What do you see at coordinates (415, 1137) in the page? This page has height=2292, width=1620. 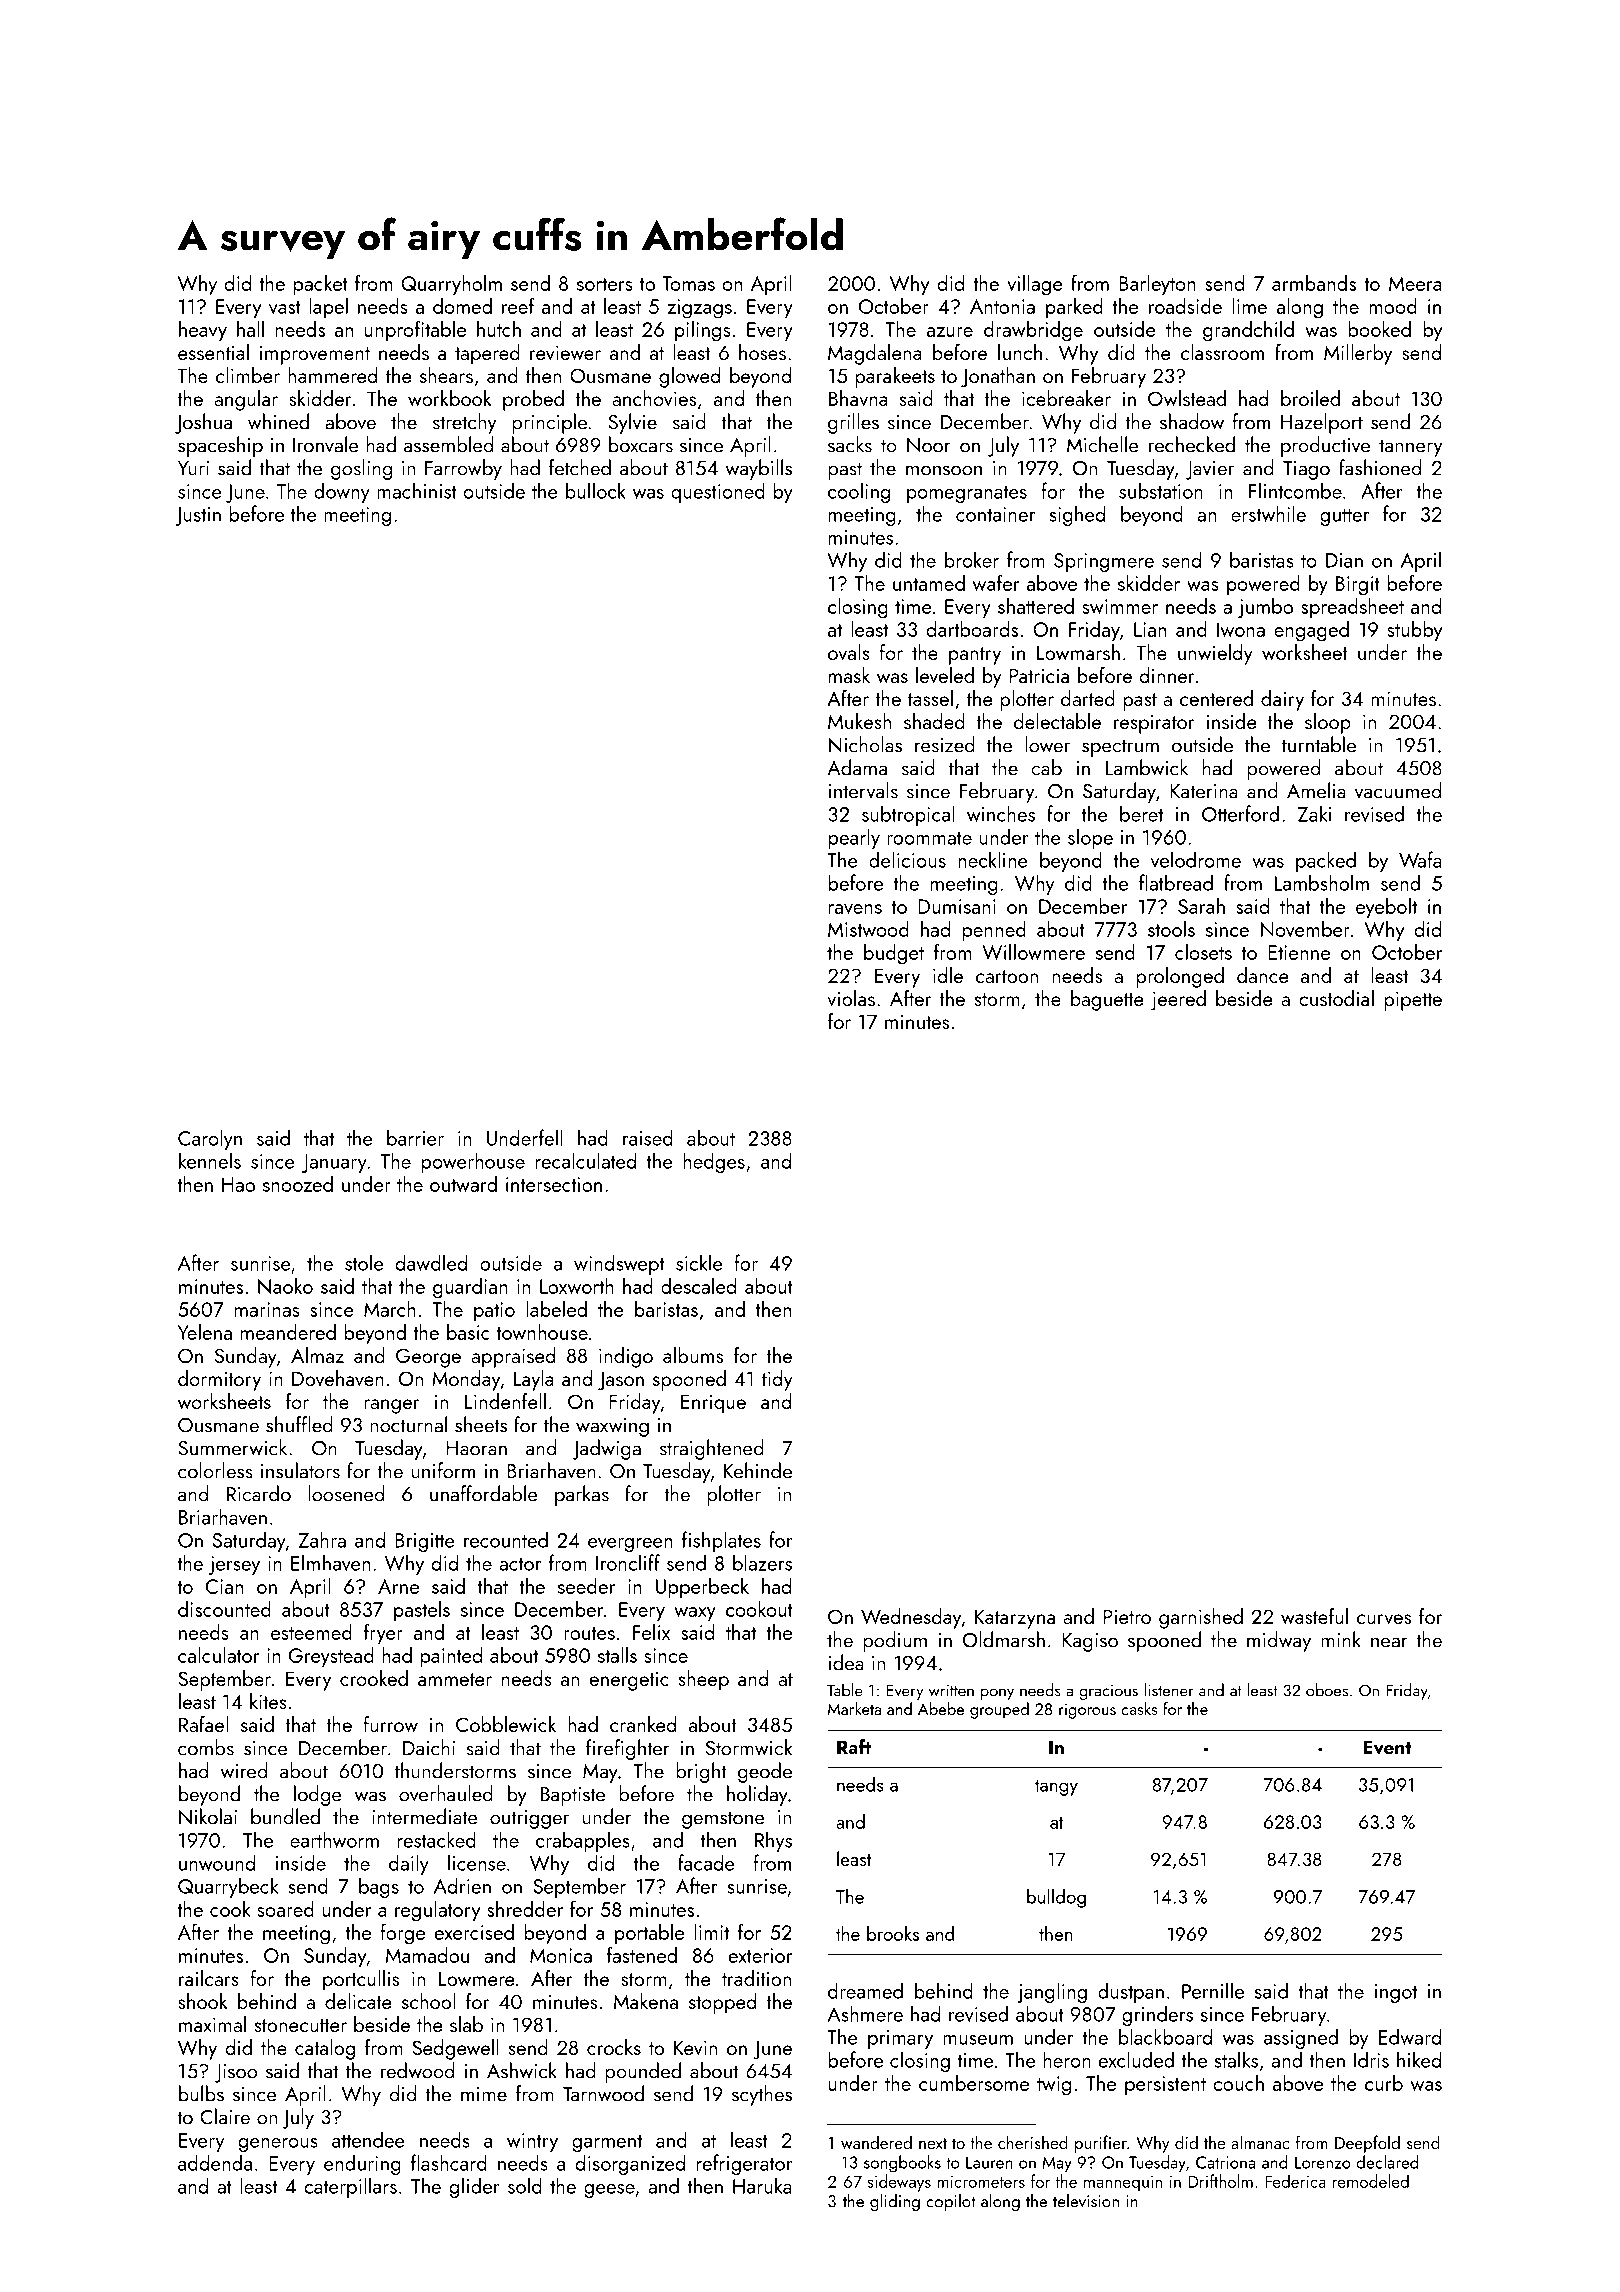 I see `barrier` at bounding box center [415, 1137].
